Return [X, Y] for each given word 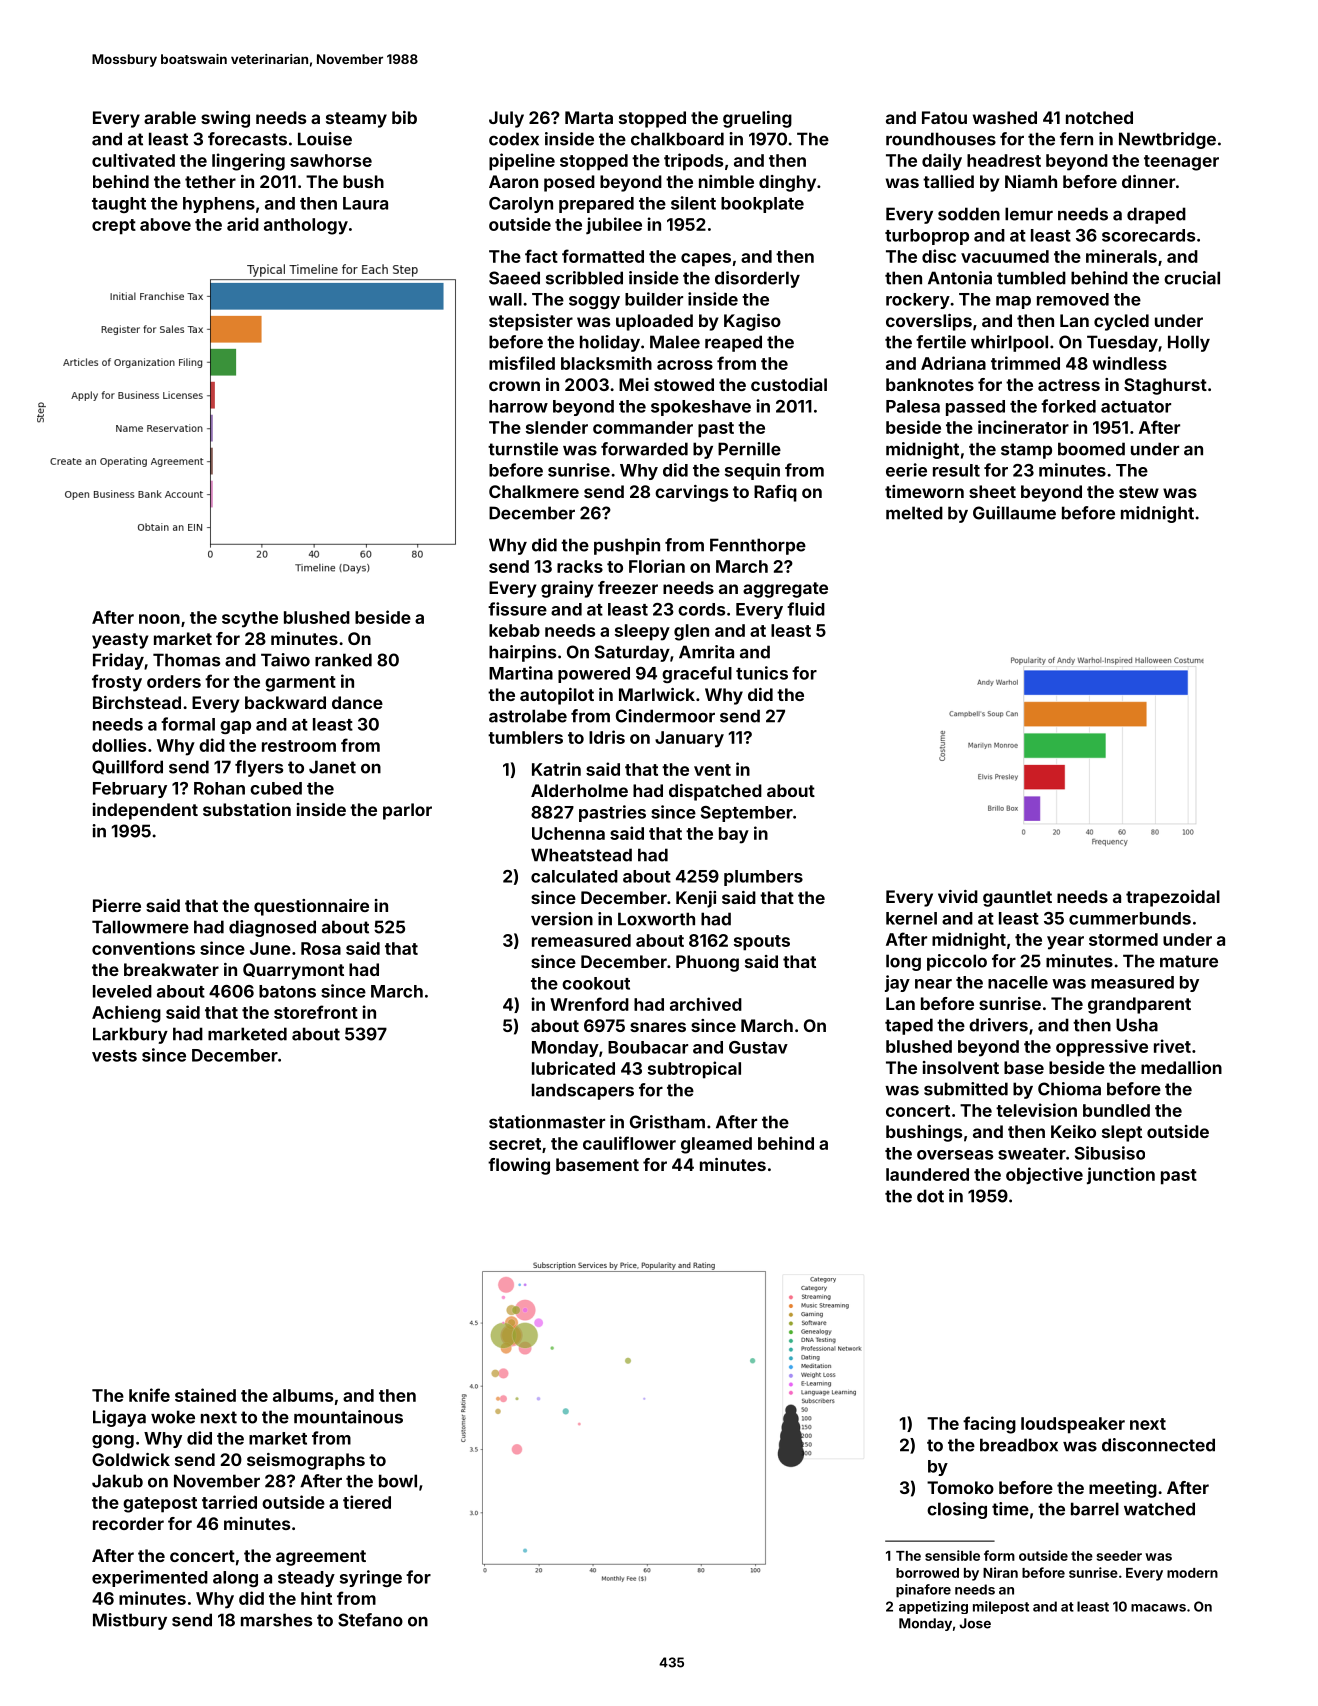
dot [930, 1196]
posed [569, 183]
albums [303, 1395]
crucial [1192, 278]
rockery [918, 301]
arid [243, 224]
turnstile [523, 449]
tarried [229, 1502]
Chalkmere [534, 491]
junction [1121, 1176]
